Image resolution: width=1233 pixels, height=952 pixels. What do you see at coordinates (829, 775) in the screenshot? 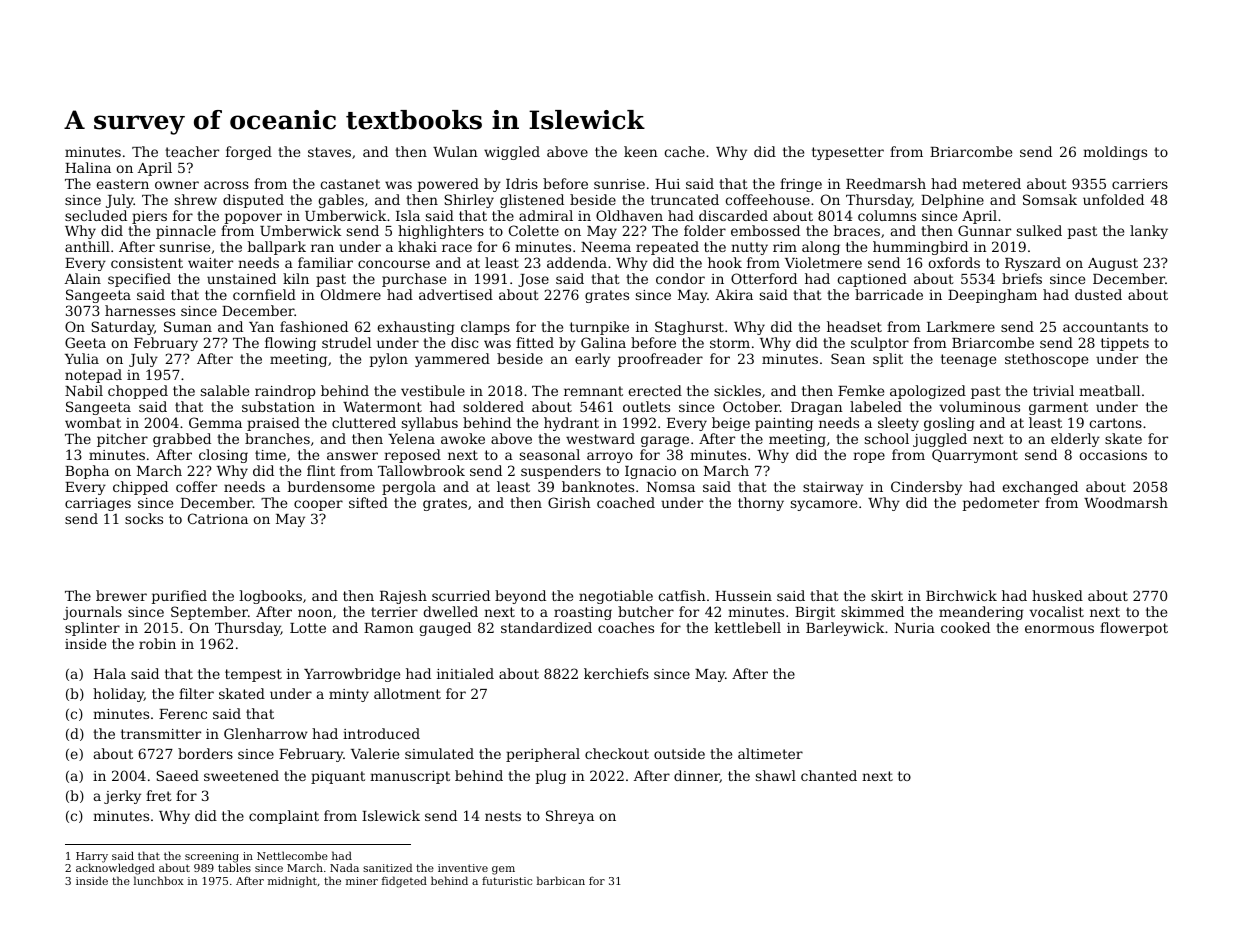
I see `chanted` at bounding box center [829, 775].
